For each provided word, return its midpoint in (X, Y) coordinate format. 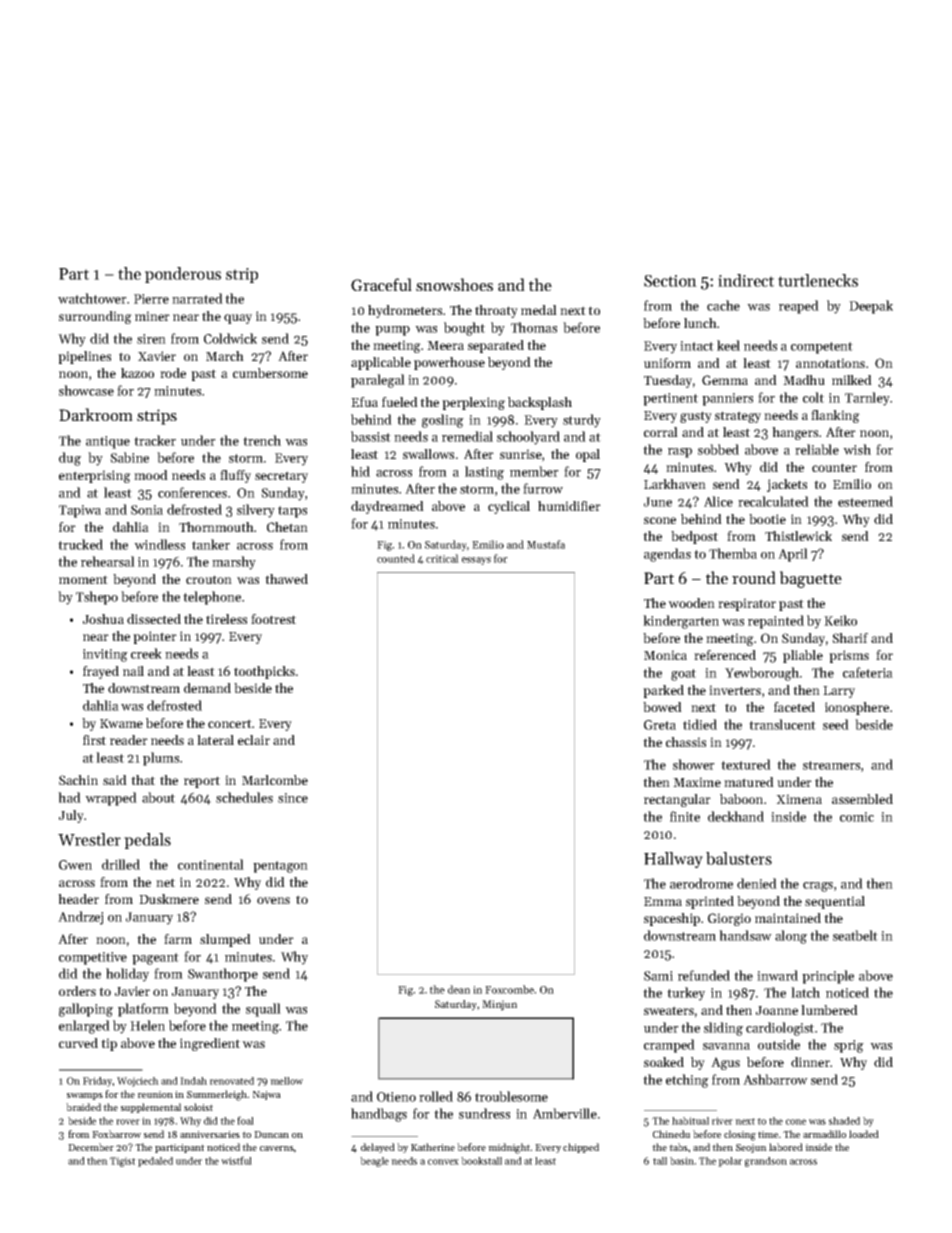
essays (476, 561)
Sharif (850, 638)
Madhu (804, 380)
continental (211, 864)
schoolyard (528, 438)
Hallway (673, 860)
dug (70, 459)
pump (392, 331)
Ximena (799, 799)
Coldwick (230, 338)
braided (83, 1107)
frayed (101, 672)
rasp (680, 453)
